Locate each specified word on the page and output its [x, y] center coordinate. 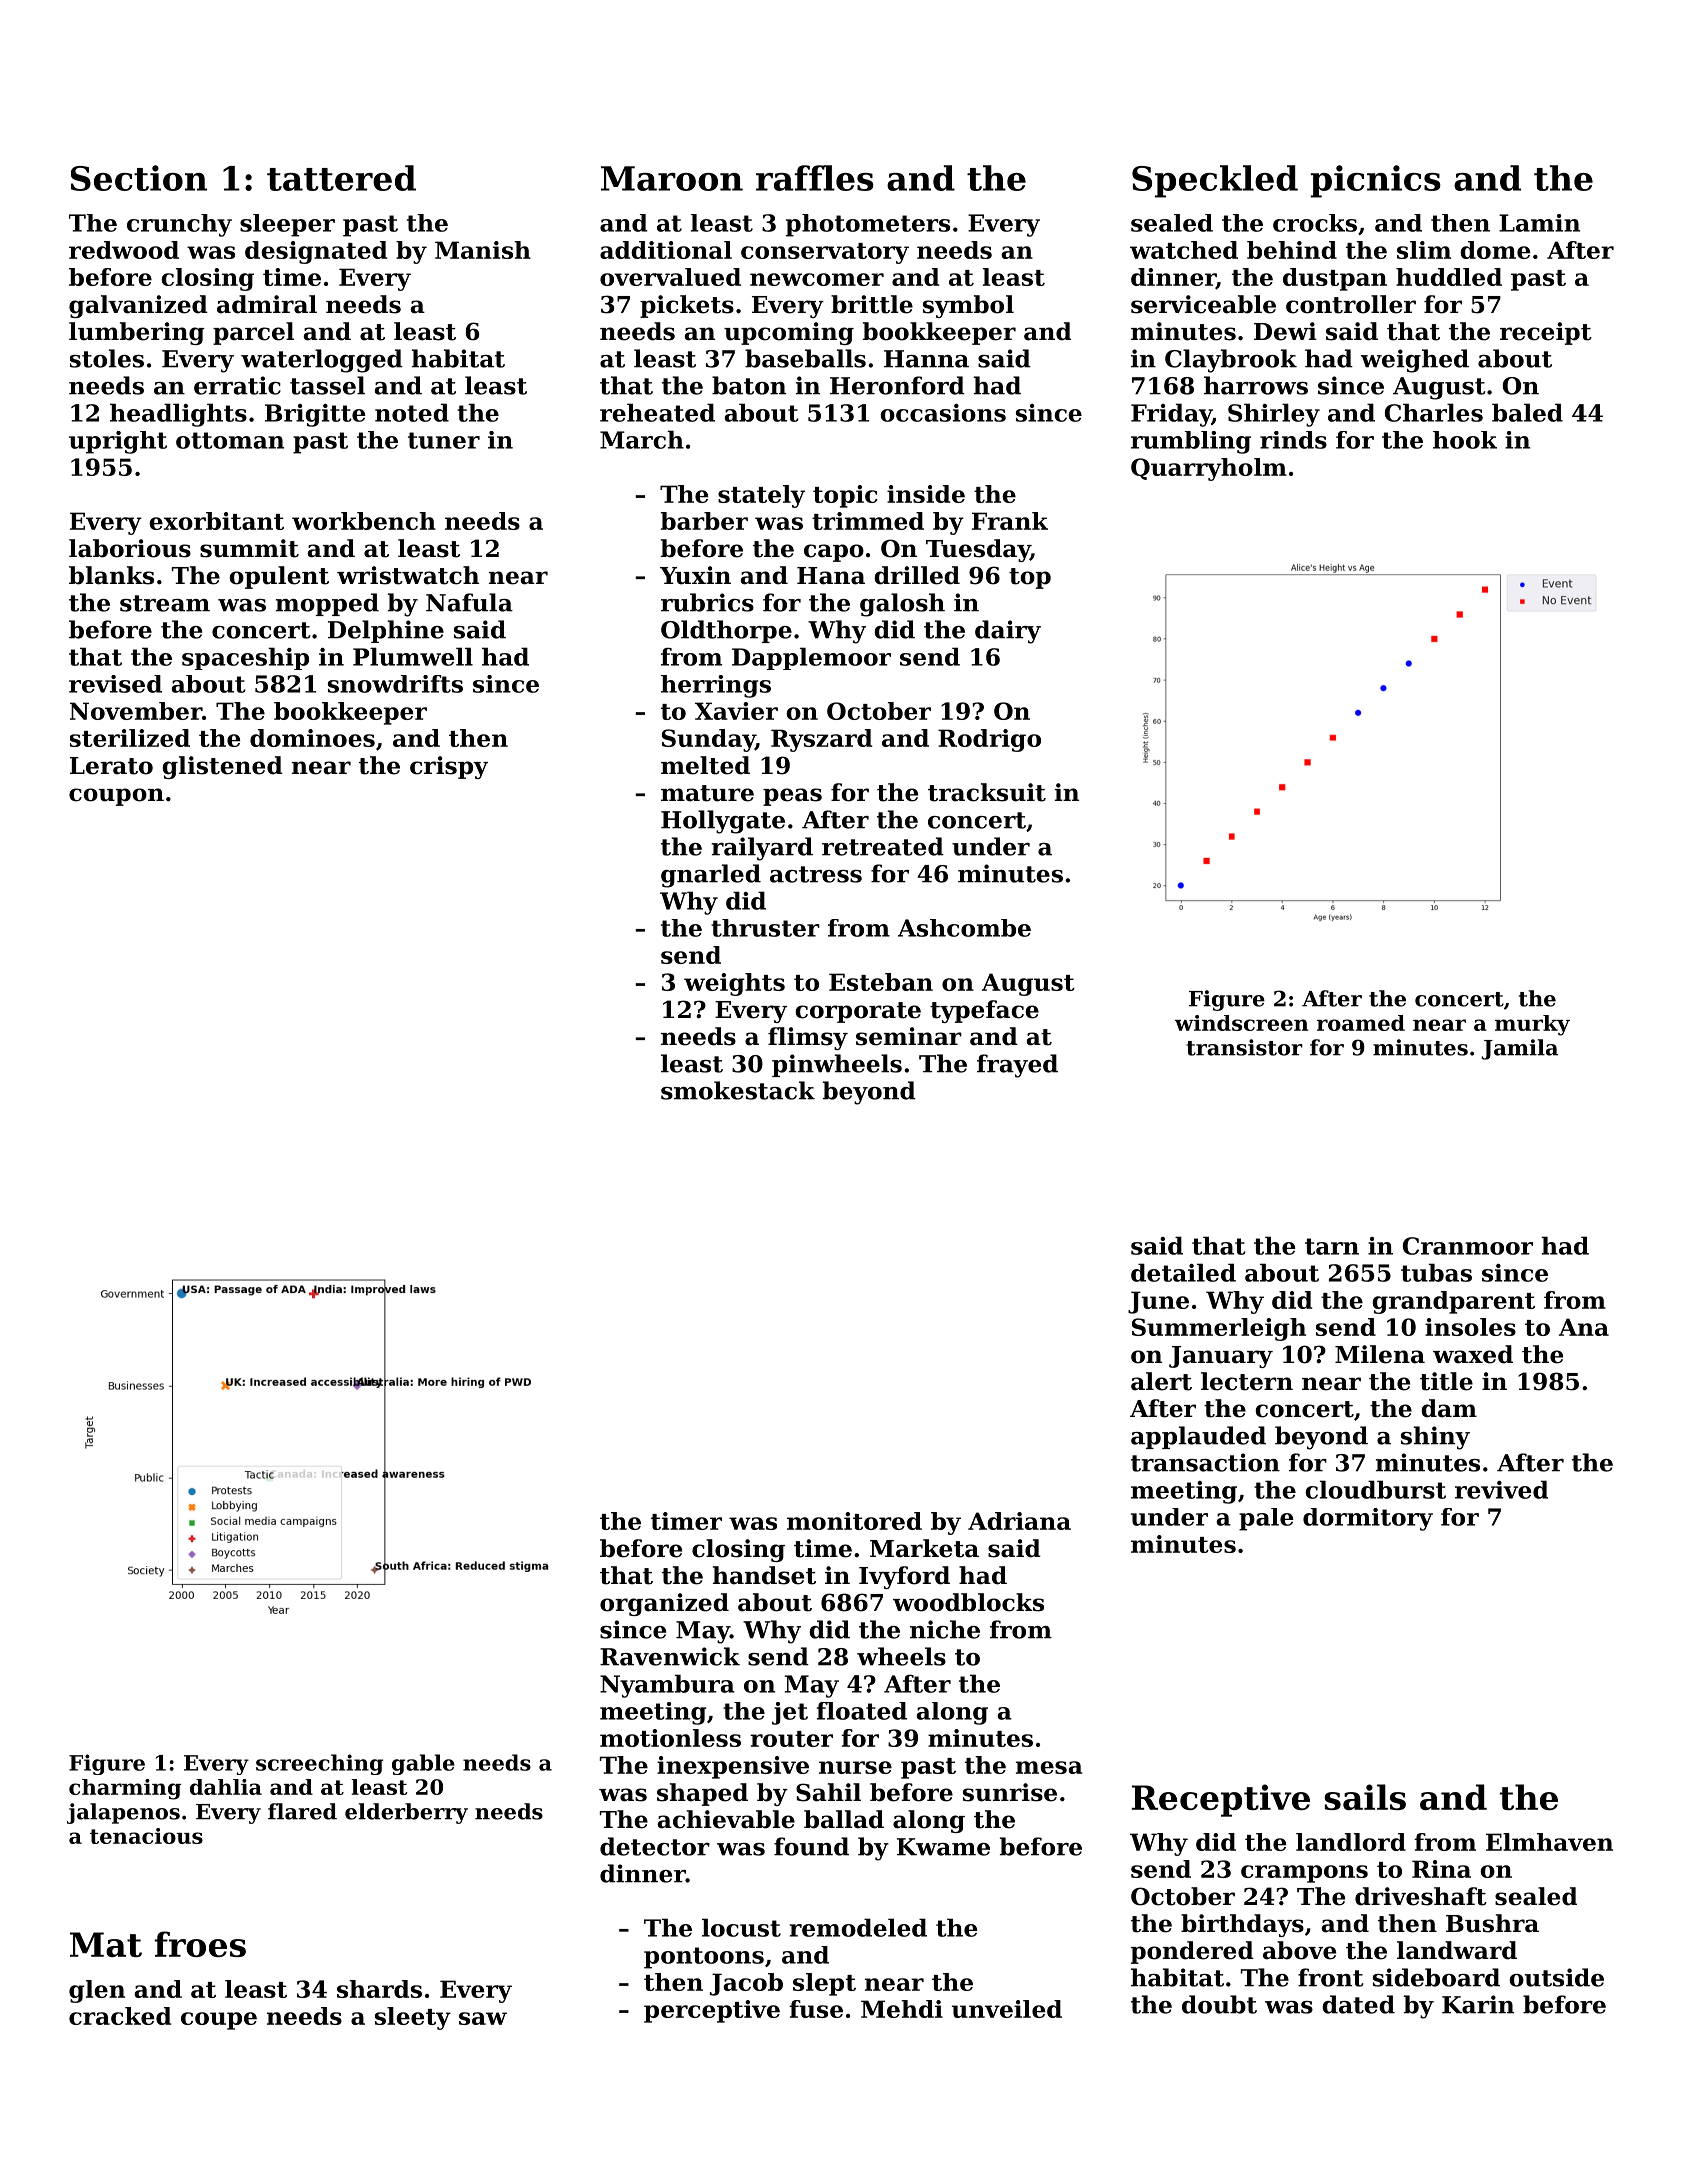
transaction [1205, 1462]
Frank [1010, 521]
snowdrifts [395, 684]
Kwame [943, 1847]
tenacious [146, 1836]
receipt [1546, 333]
